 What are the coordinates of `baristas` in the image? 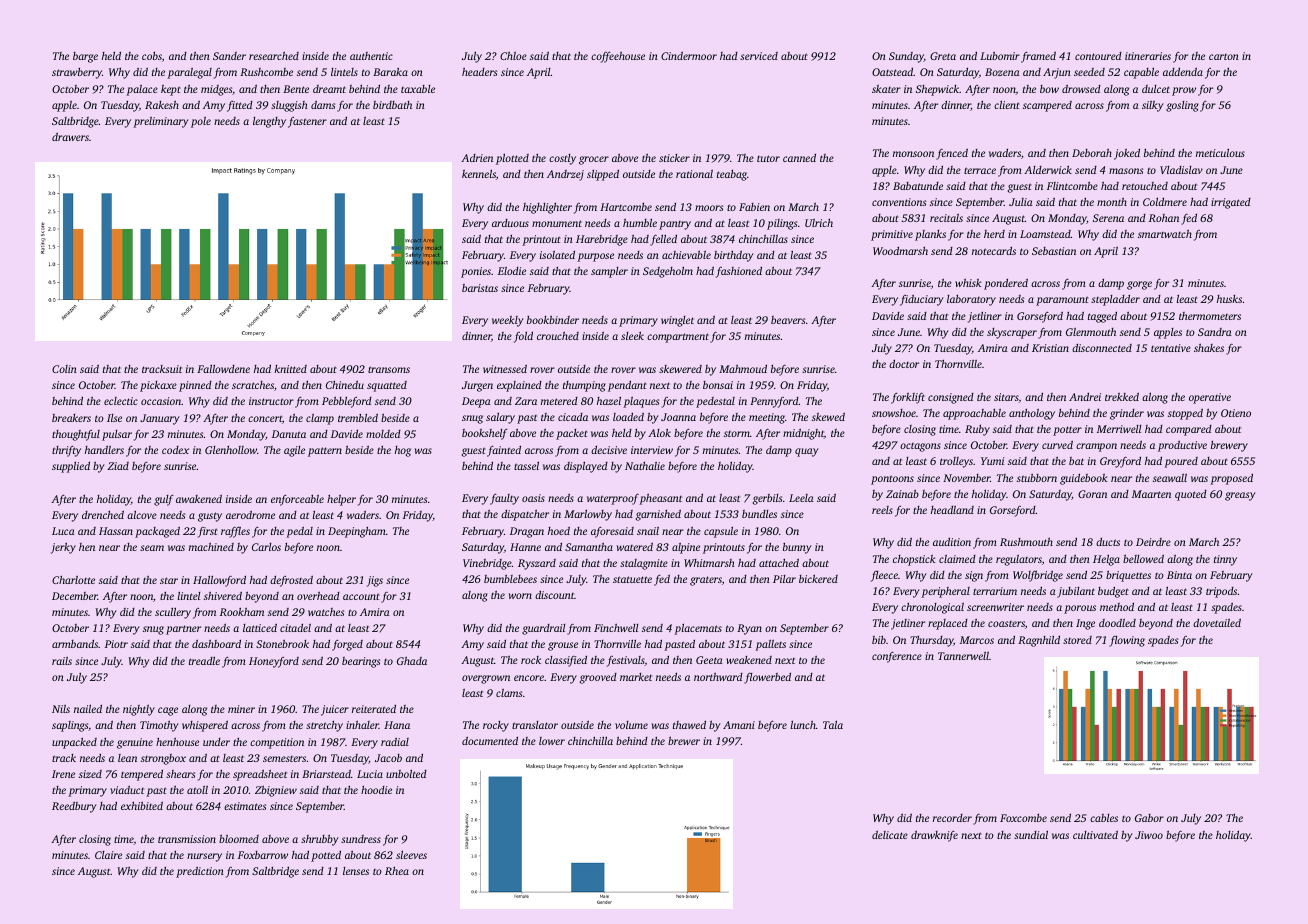 It's located at (480, 288).
